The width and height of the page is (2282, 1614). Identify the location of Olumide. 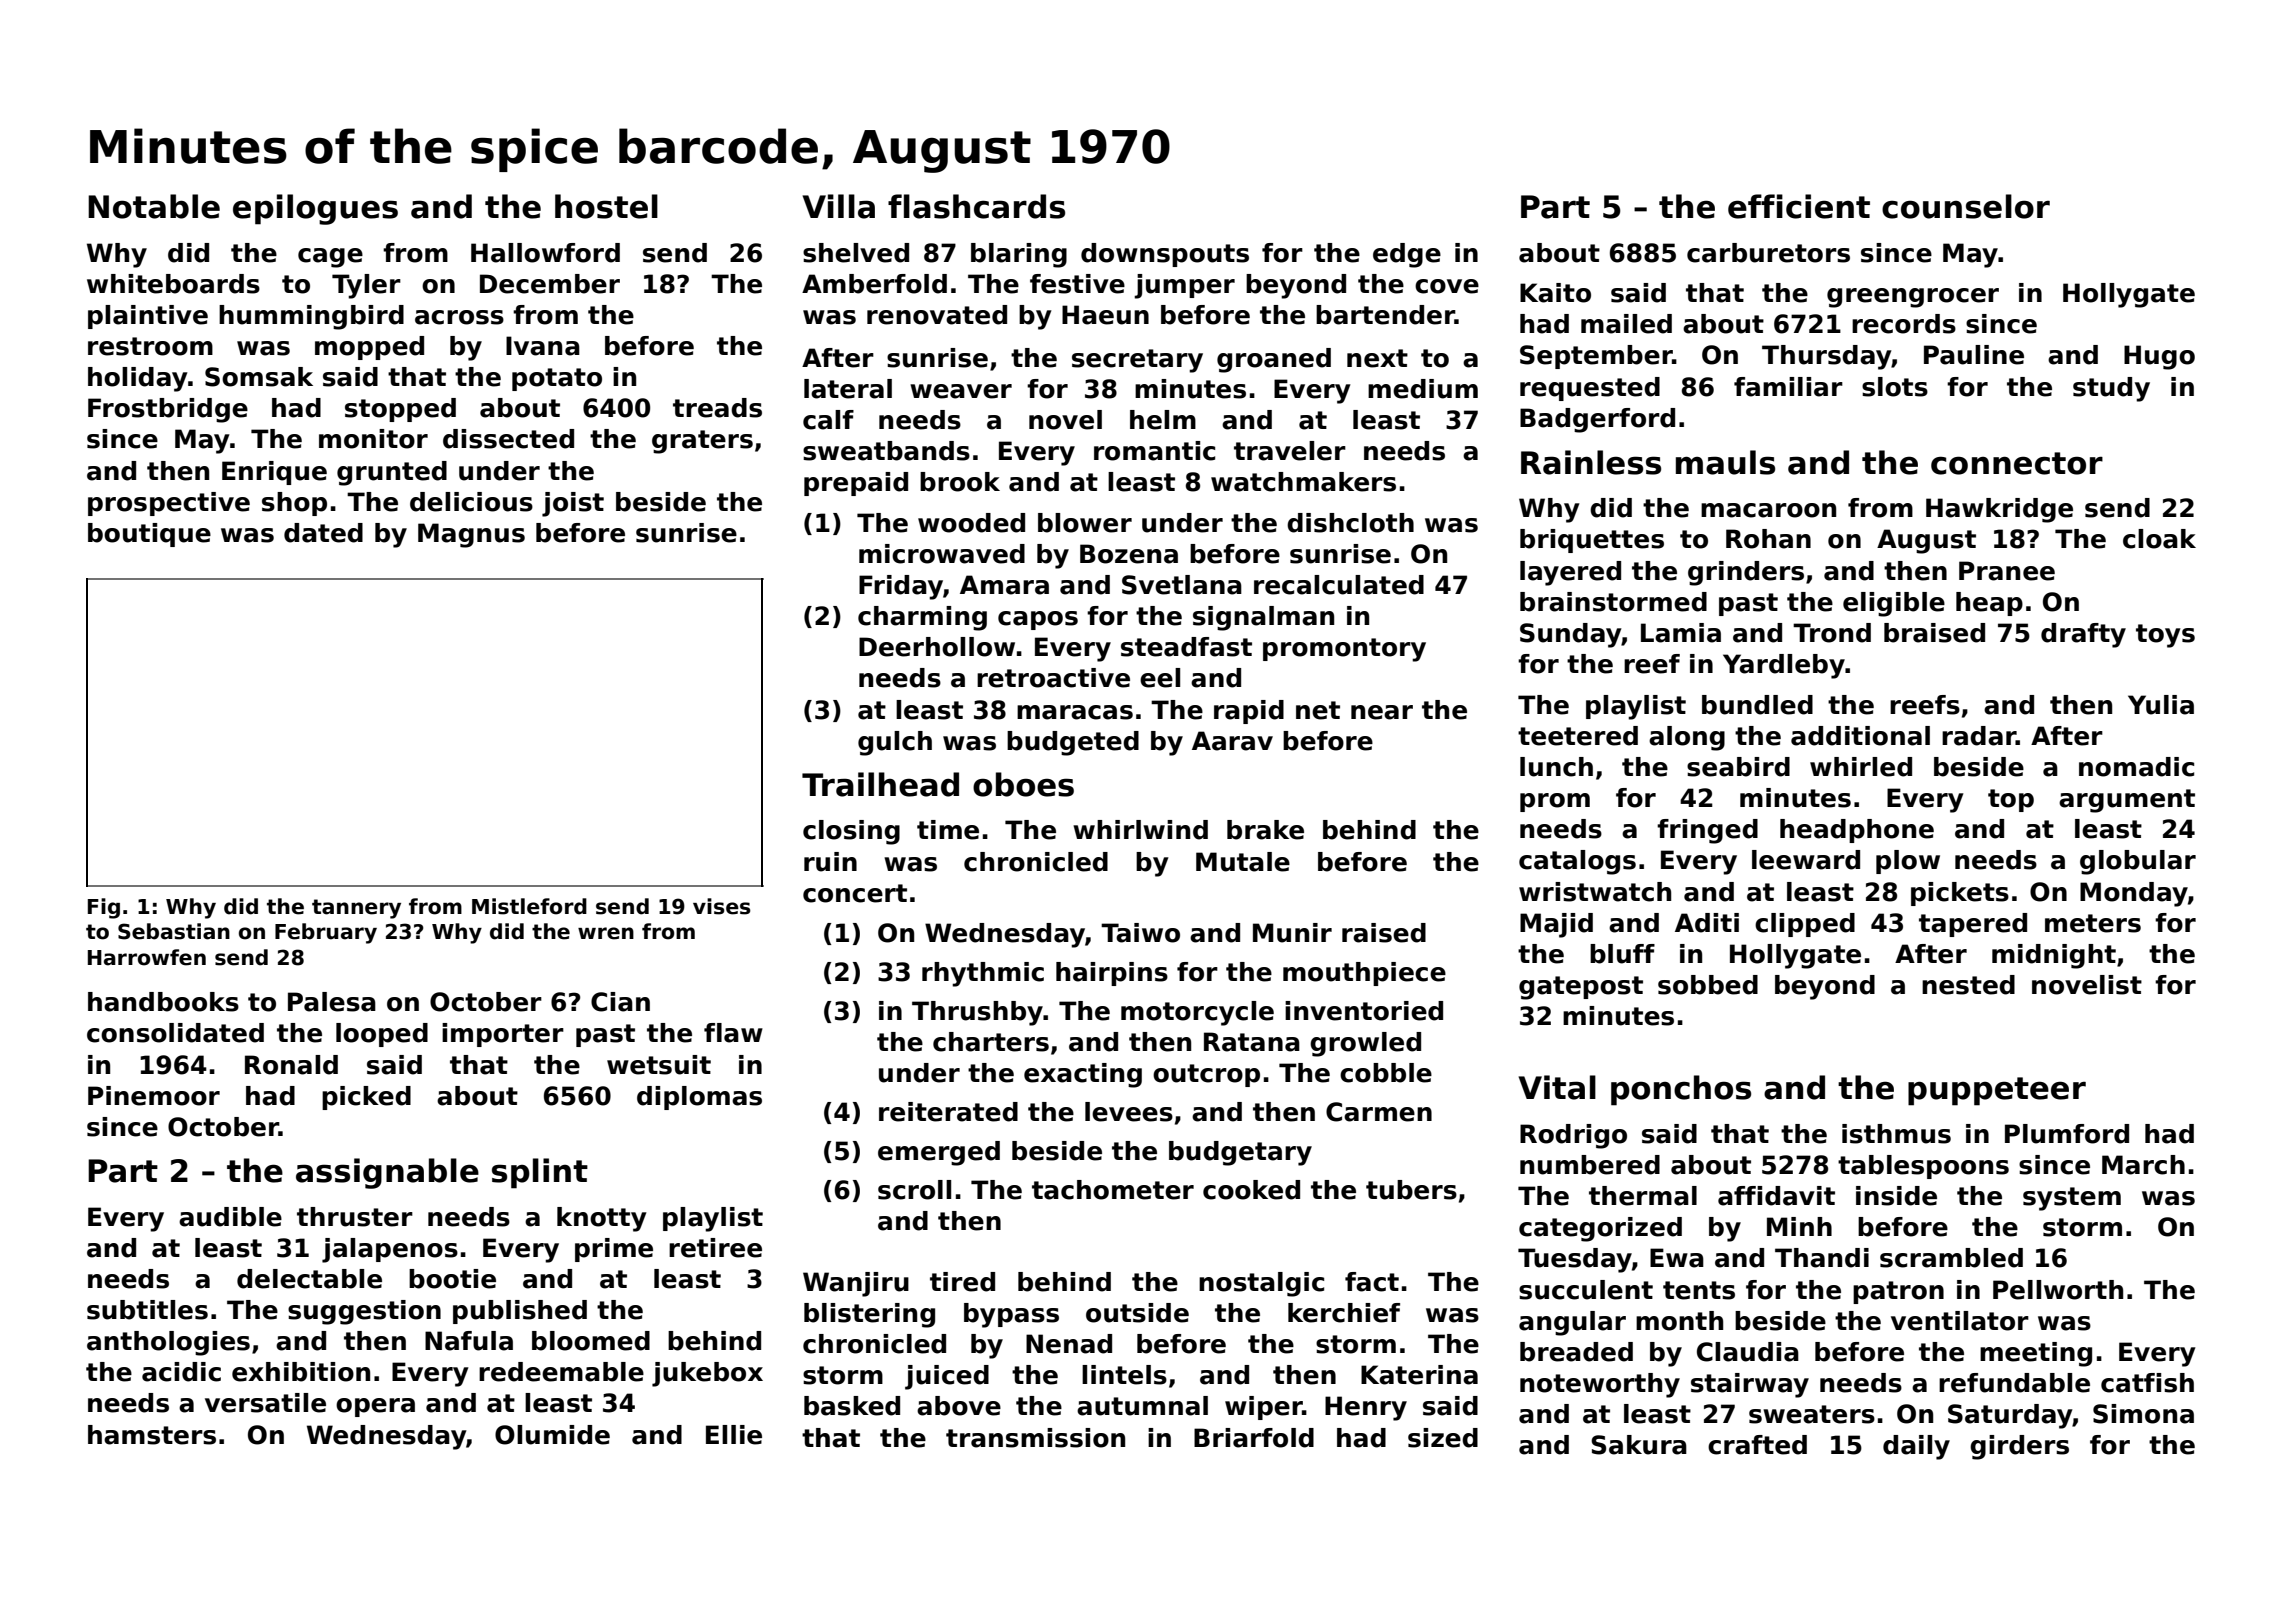
(552, 1435).
